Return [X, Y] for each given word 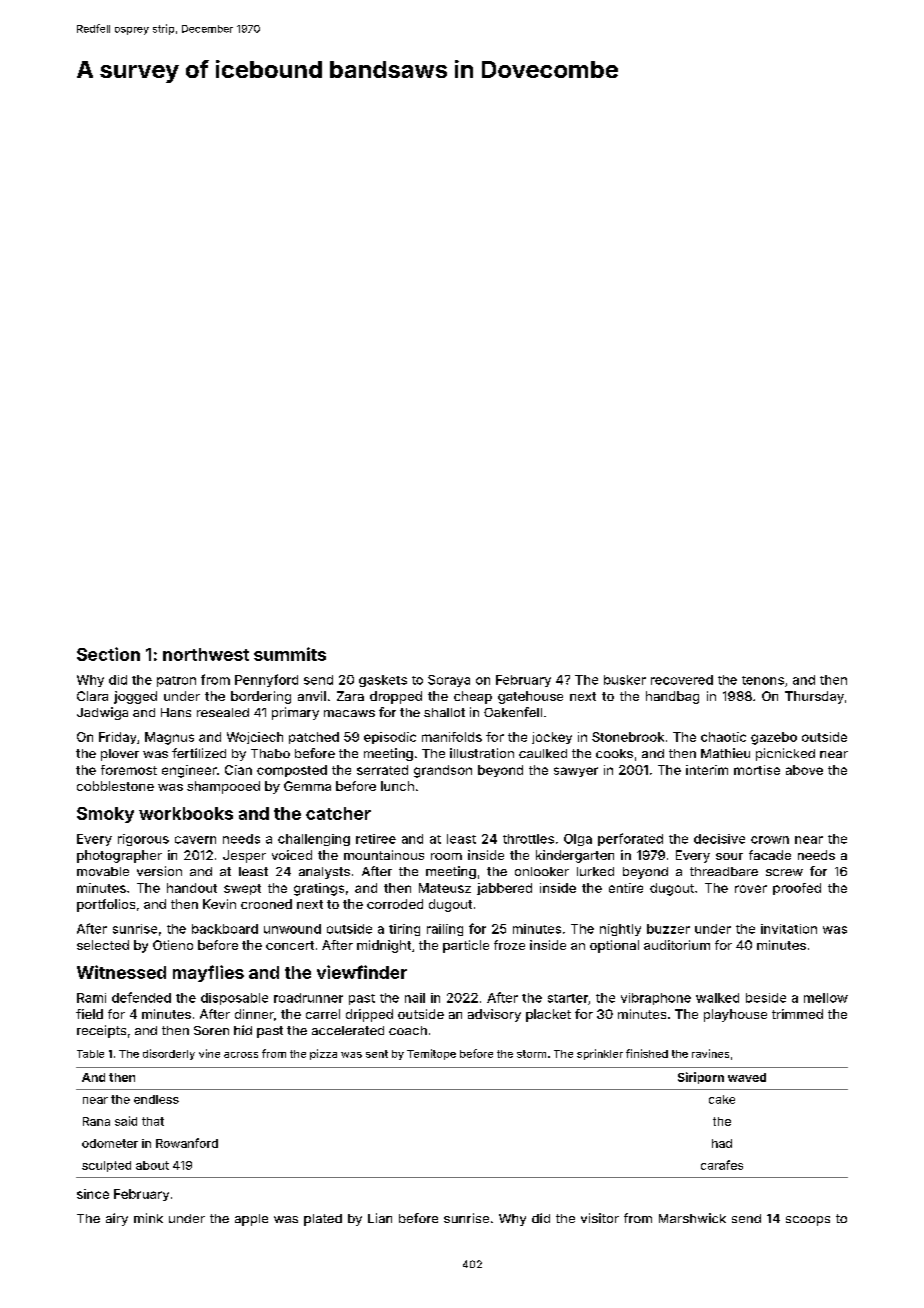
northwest [206, 654]
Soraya [449, 681]
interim [707, 770]
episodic [390, 738]
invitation [789, 929]
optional [614, 946]
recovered [682, 680]
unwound [292, 929]
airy [117, 1219]
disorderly [169, 1054]
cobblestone [115, 786]
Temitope [431, 1054]
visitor [600, 1218]
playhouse [735, 1015]
